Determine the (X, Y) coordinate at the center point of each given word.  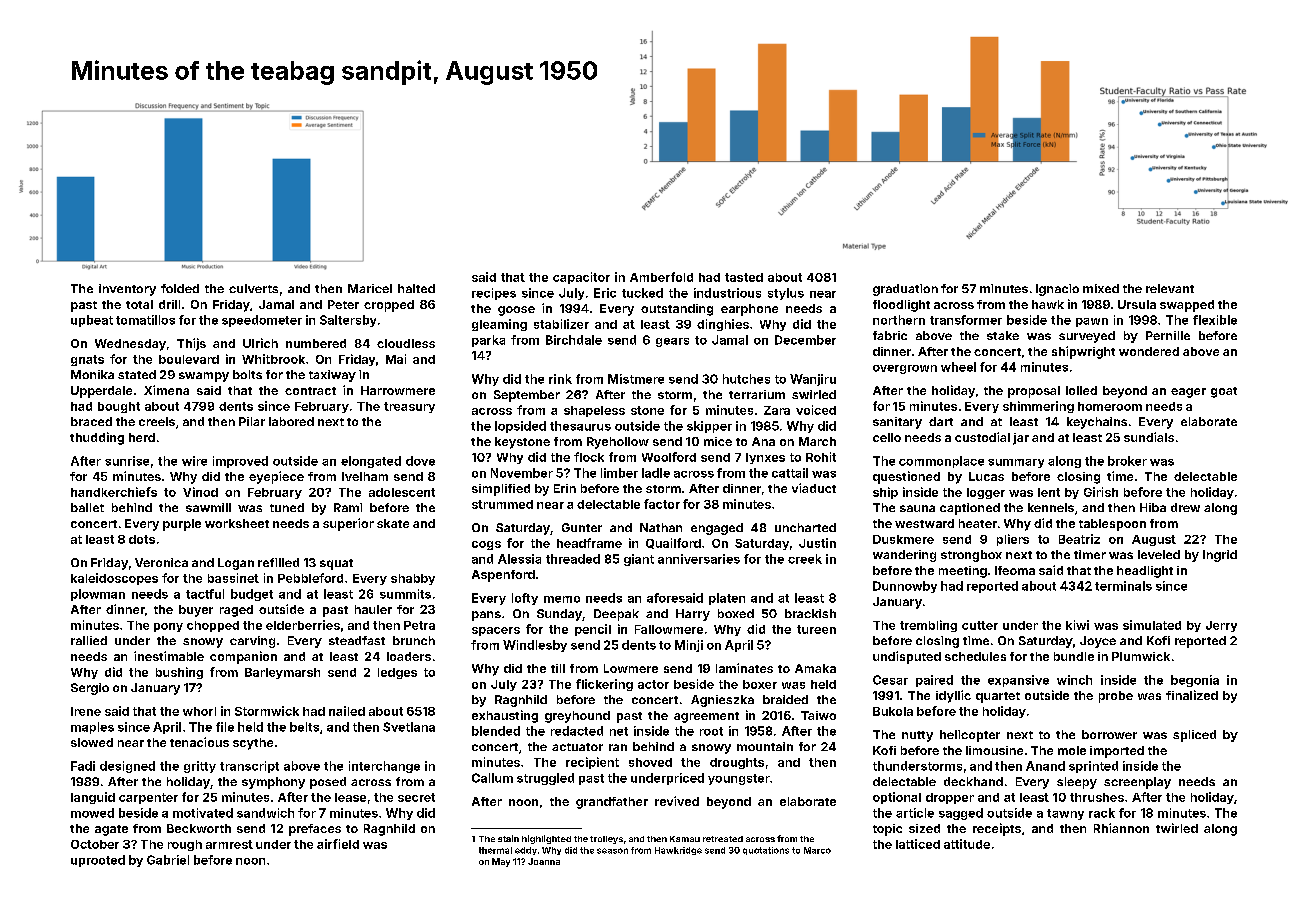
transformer (966, 320)
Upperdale (101, 392)
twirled (1177, 828)
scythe (253, 744)
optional (897, 798)
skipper (709, 427)
